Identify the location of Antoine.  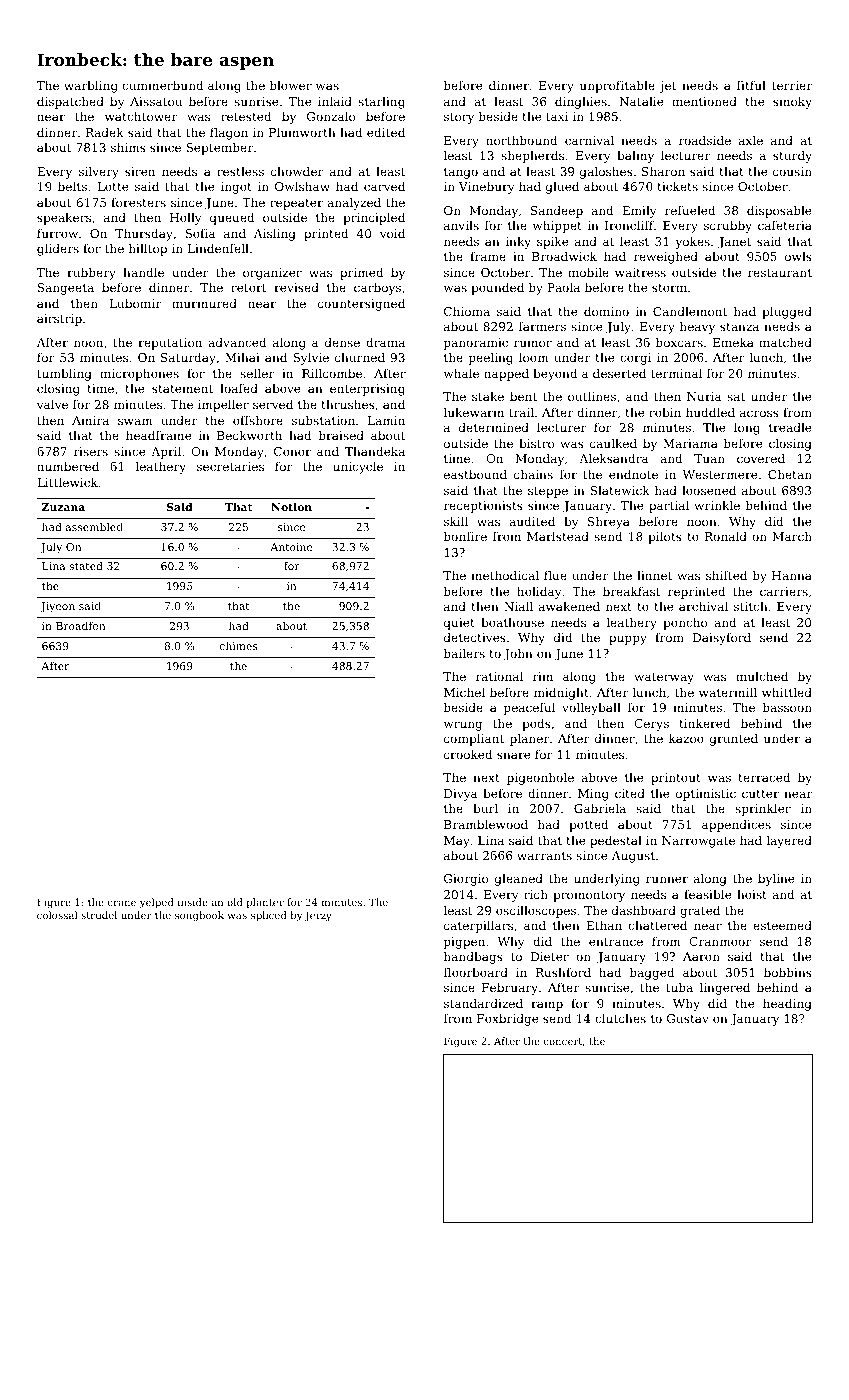
(291, 547).
